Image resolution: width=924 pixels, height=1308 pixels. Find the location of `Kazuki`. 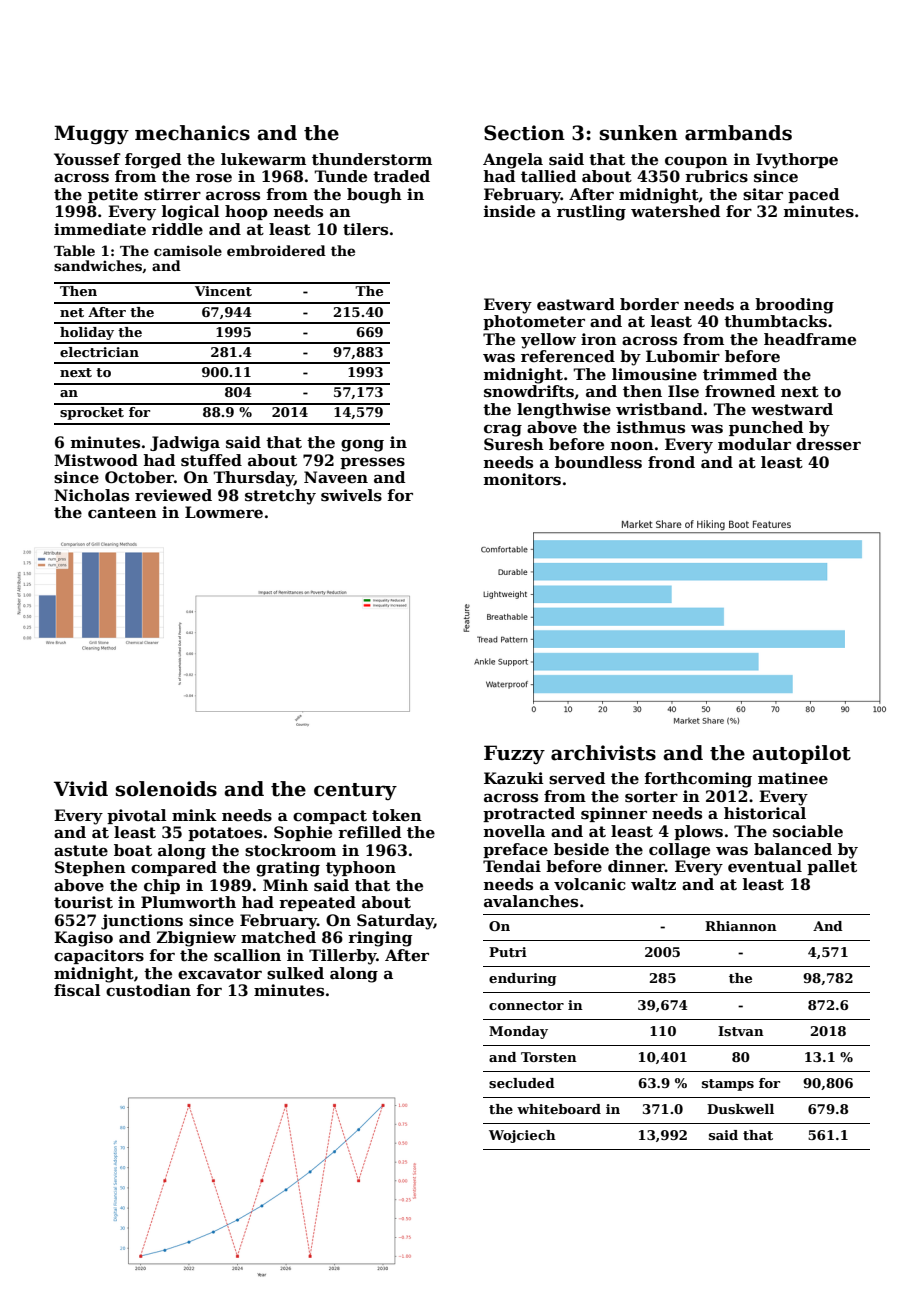

Kazuki is located at coordinates (514, 778).
